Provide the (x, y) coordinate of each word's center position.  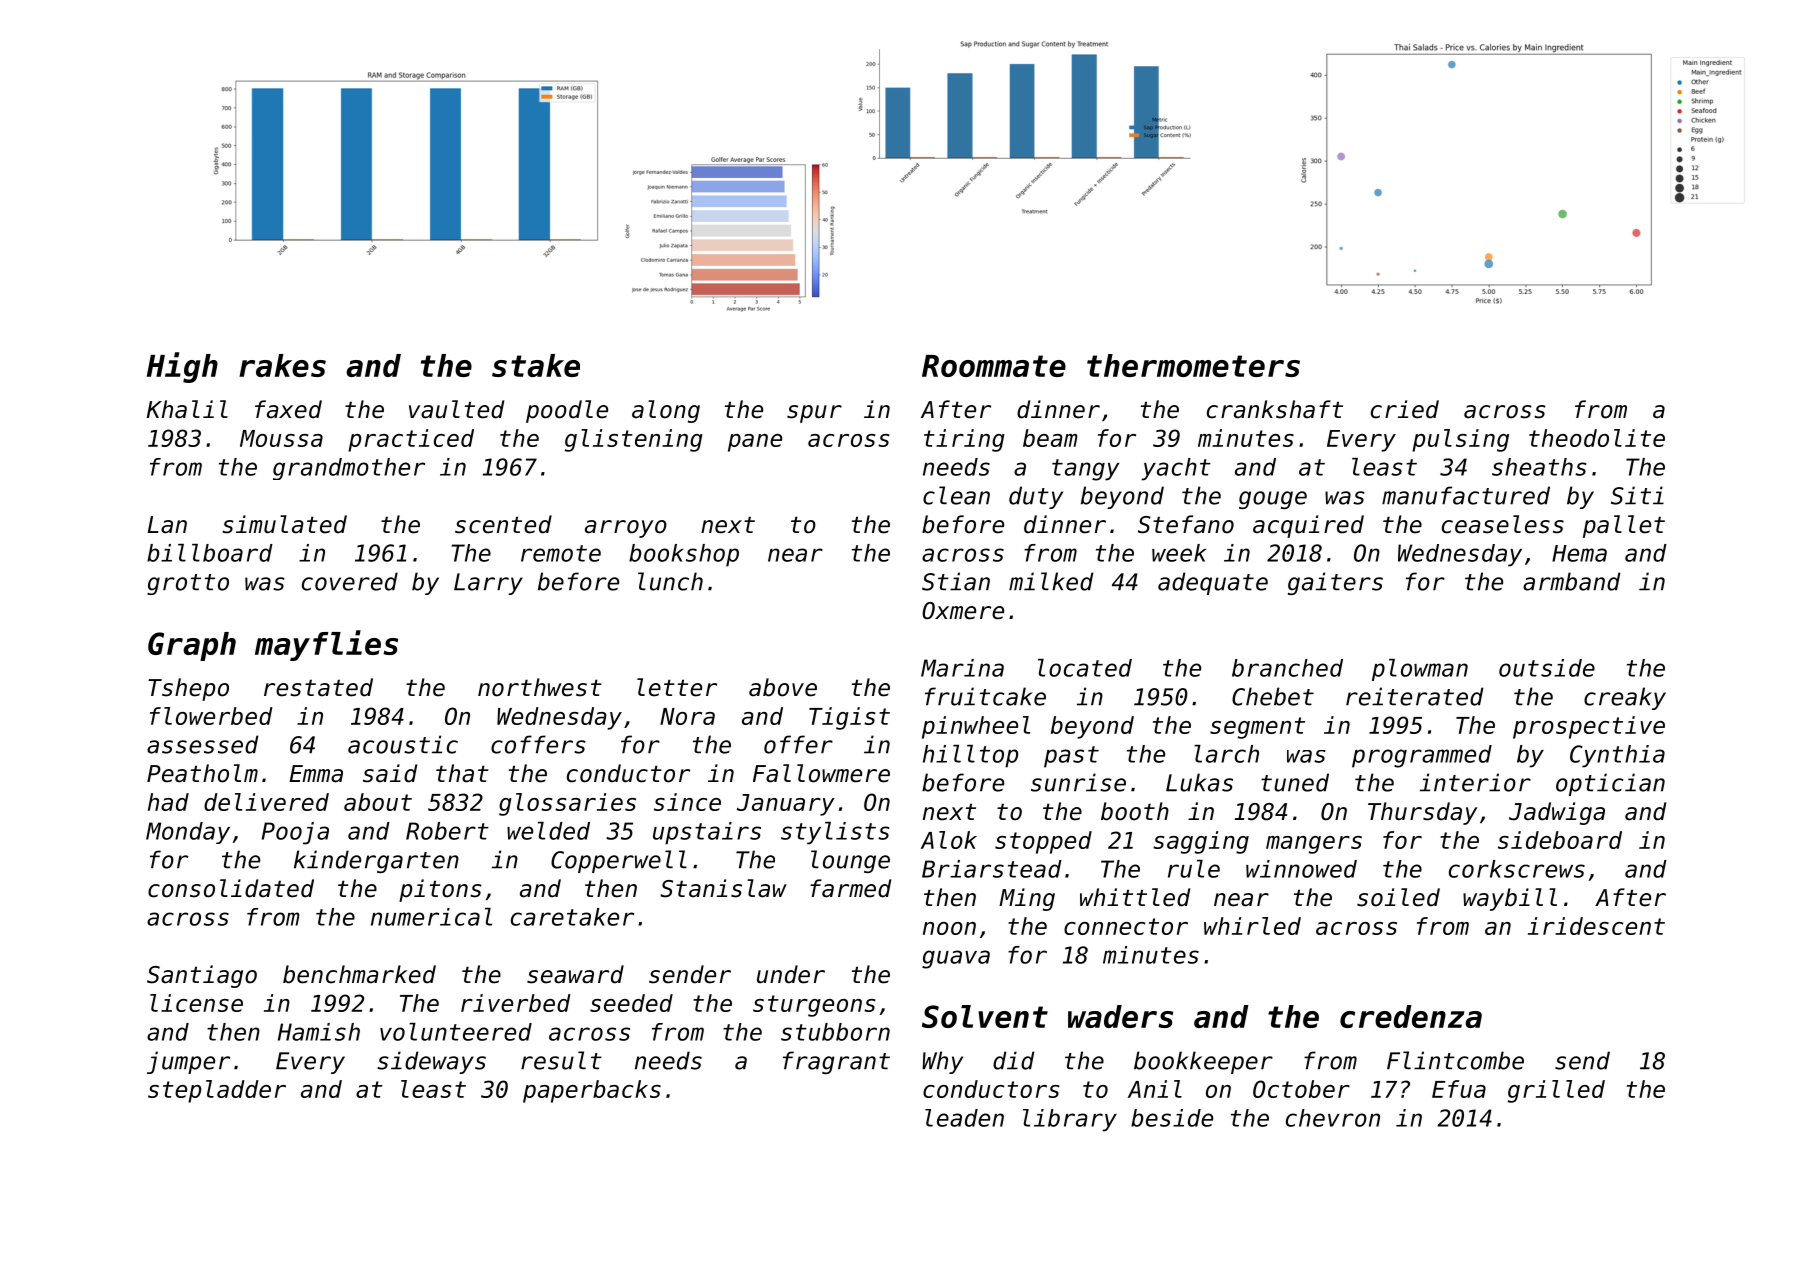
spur (814, 414)
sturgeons (814, 1006)
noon (949, 928)
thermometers (1193, 365)
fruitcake (985, 696)
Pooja (295, 833)
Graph (192, 646)
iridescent (1596, 926)
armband (1572, 581)
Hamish (319, 1032)
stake (536, 365)
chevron (1333, 1118)
